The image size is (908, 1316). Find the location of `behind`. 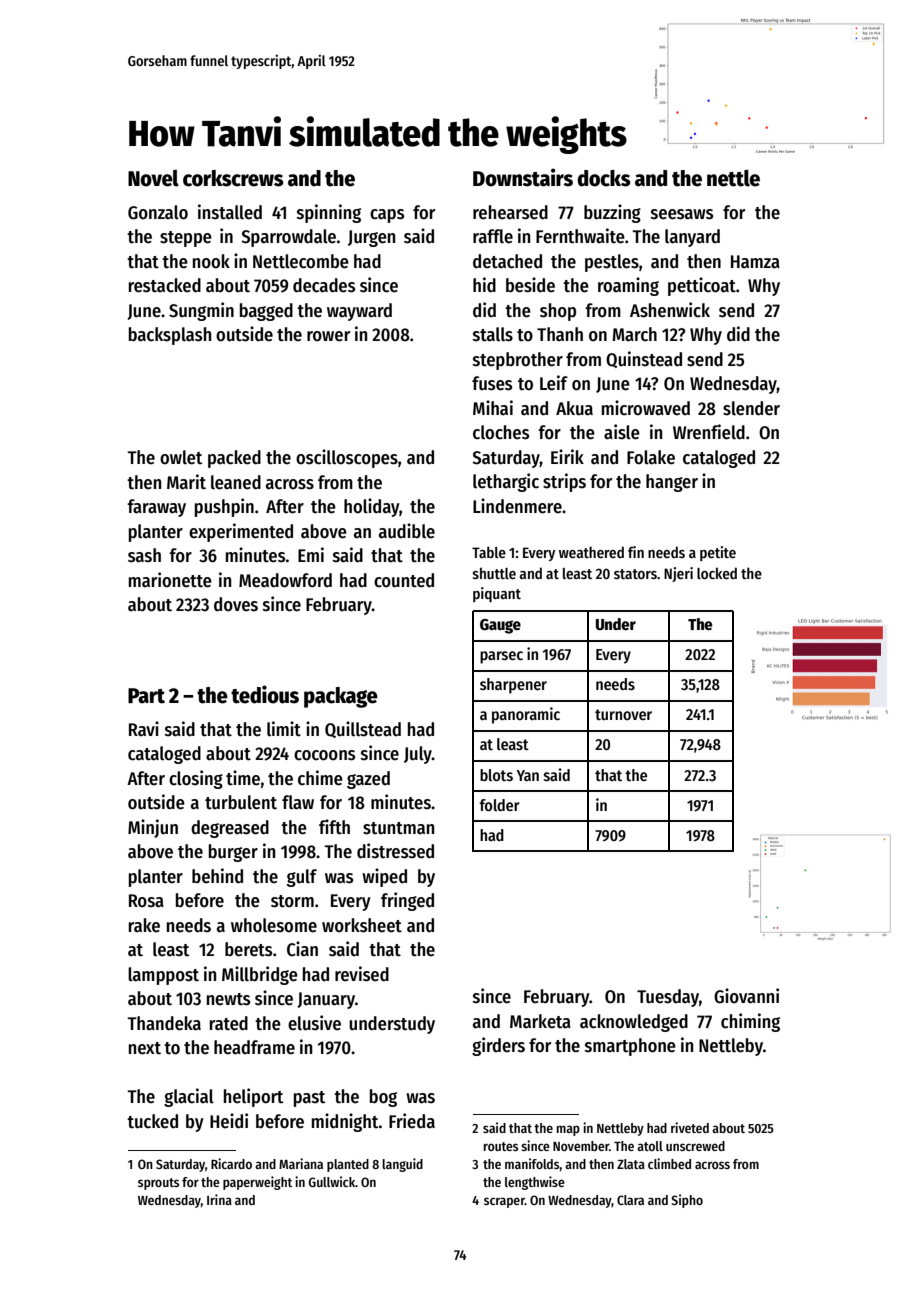

behind is located at coordinates (217, 876).
